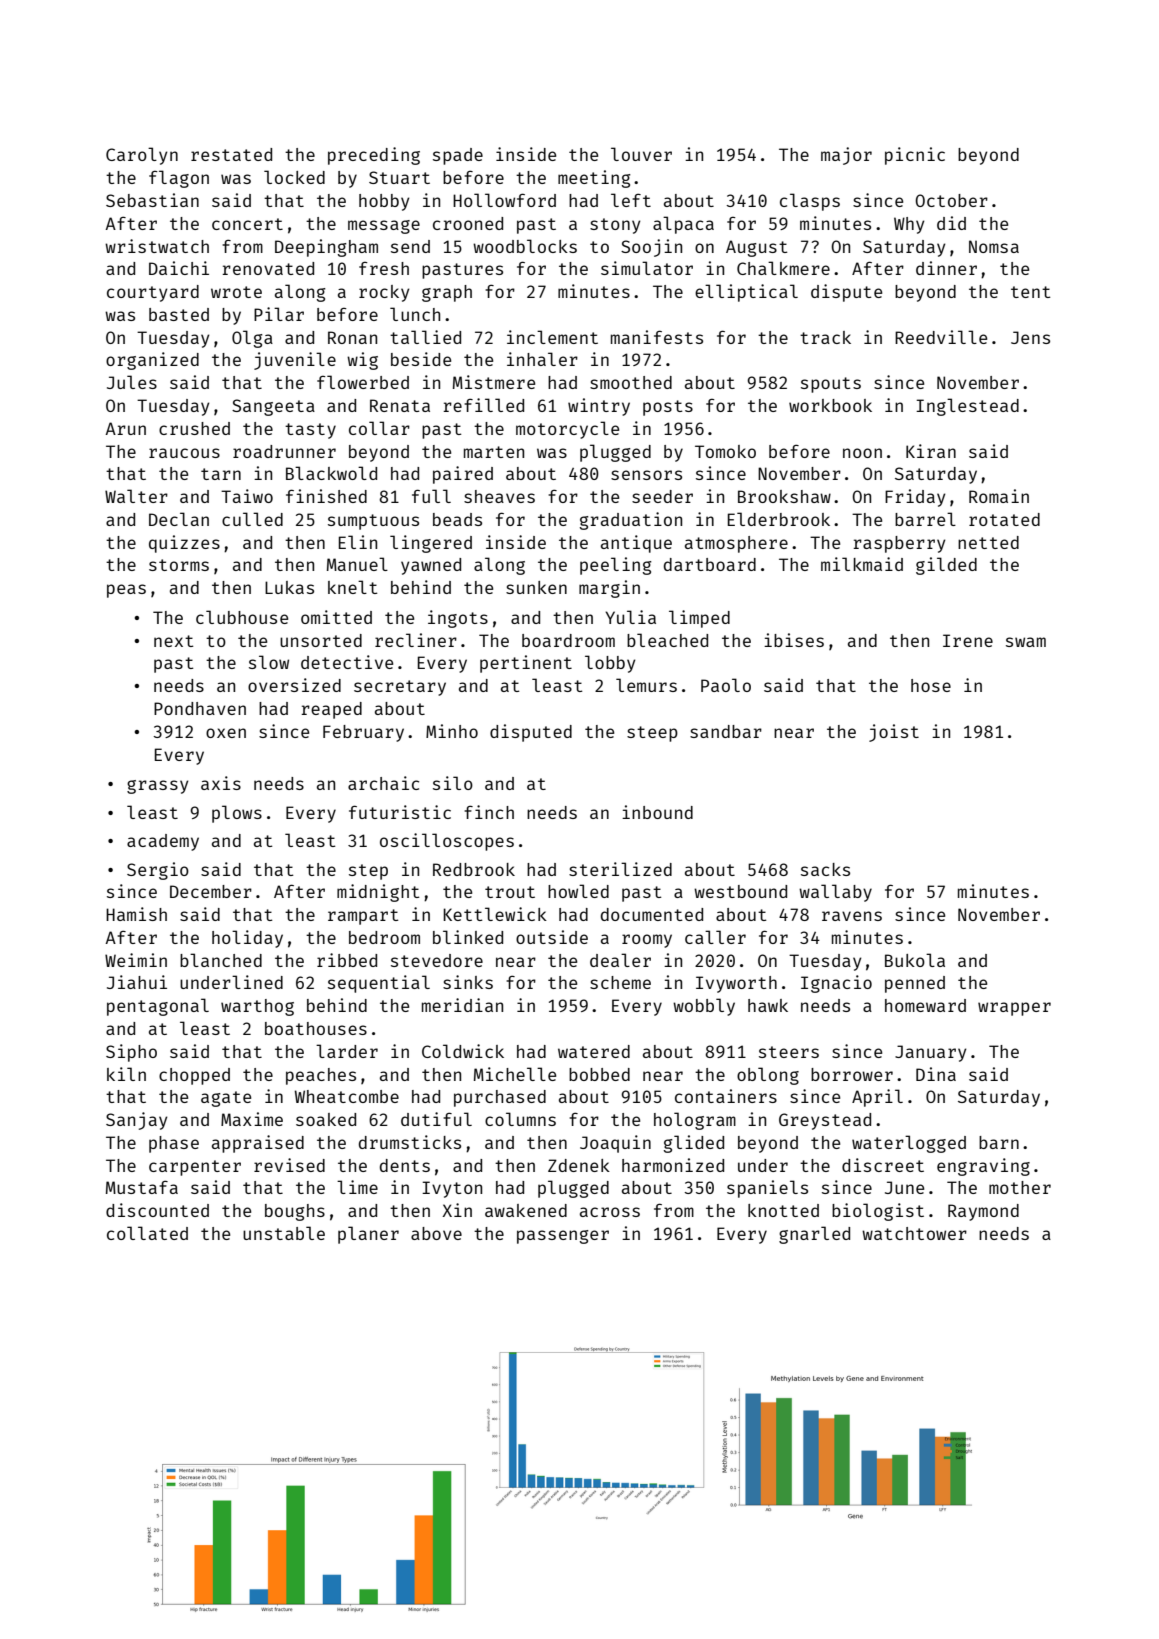  I want to click on Ignacio, so click(836, 984).
